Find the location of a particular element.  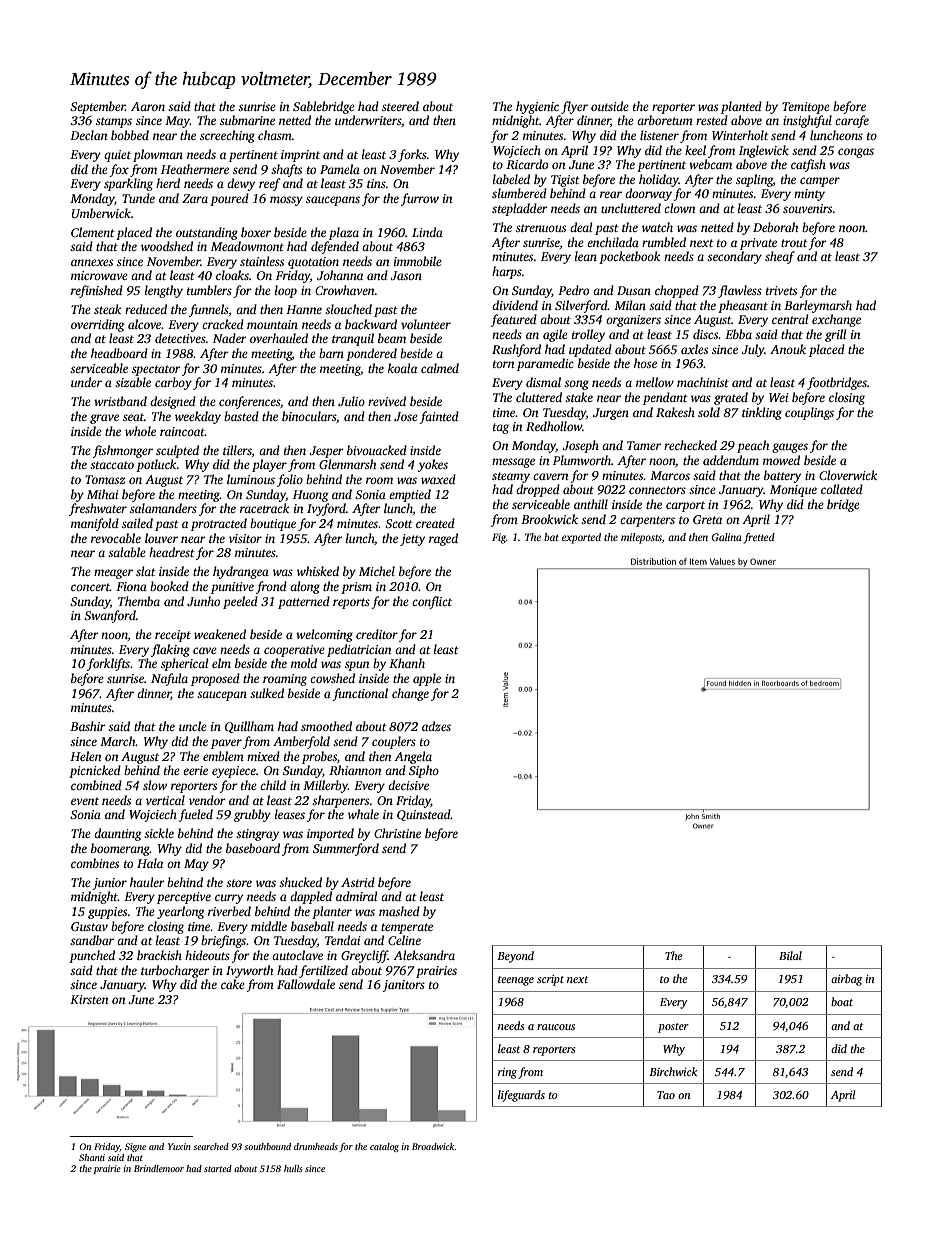

steered is located at coordinates (400, 106).
